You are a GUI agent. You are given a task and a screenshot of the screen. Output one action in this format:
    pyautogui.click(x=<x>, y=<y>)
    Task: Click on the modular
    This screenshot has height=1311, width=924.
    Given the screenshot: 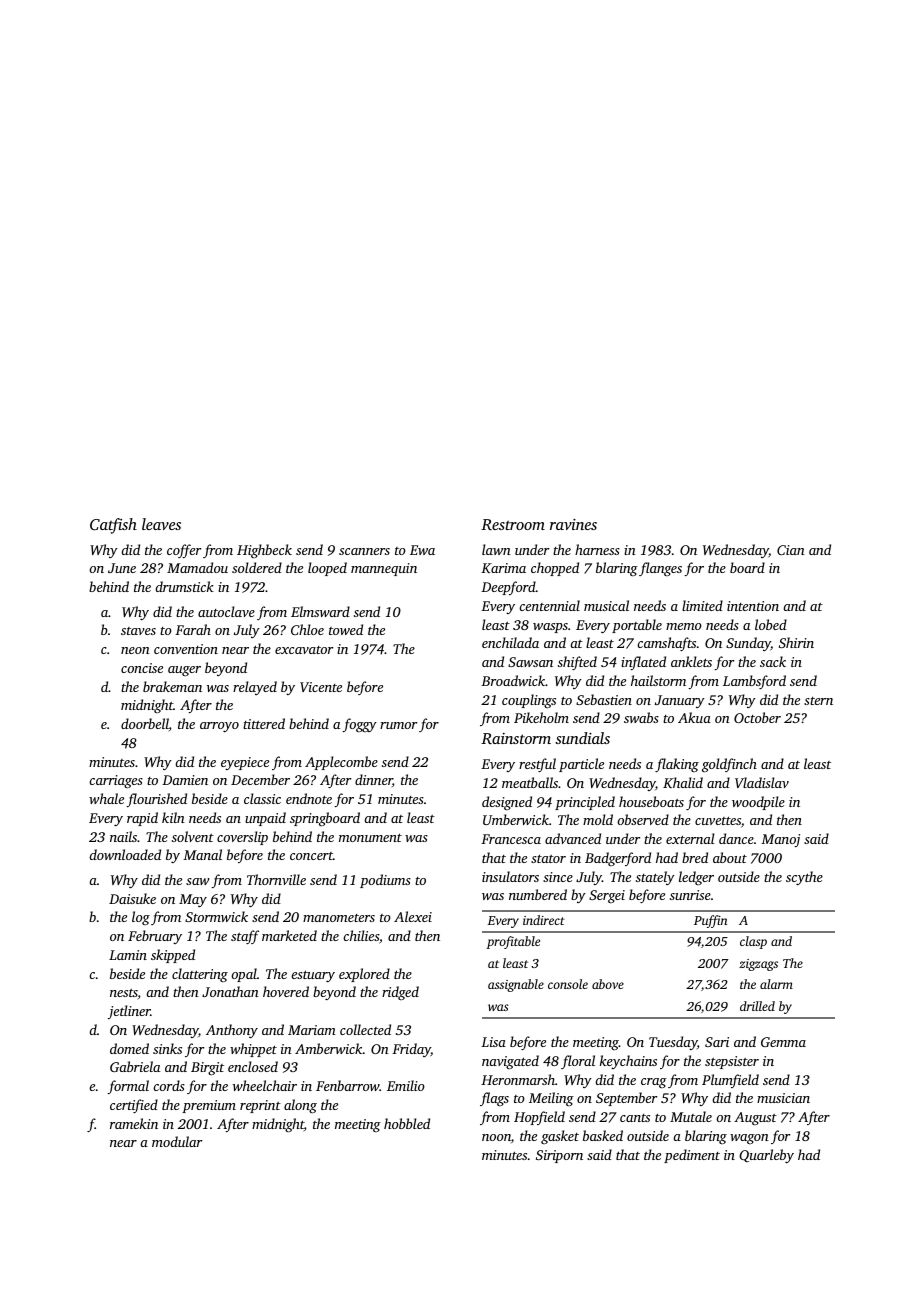 What is the action you would take?
    pyautogui.click(x=177, y=1141)
